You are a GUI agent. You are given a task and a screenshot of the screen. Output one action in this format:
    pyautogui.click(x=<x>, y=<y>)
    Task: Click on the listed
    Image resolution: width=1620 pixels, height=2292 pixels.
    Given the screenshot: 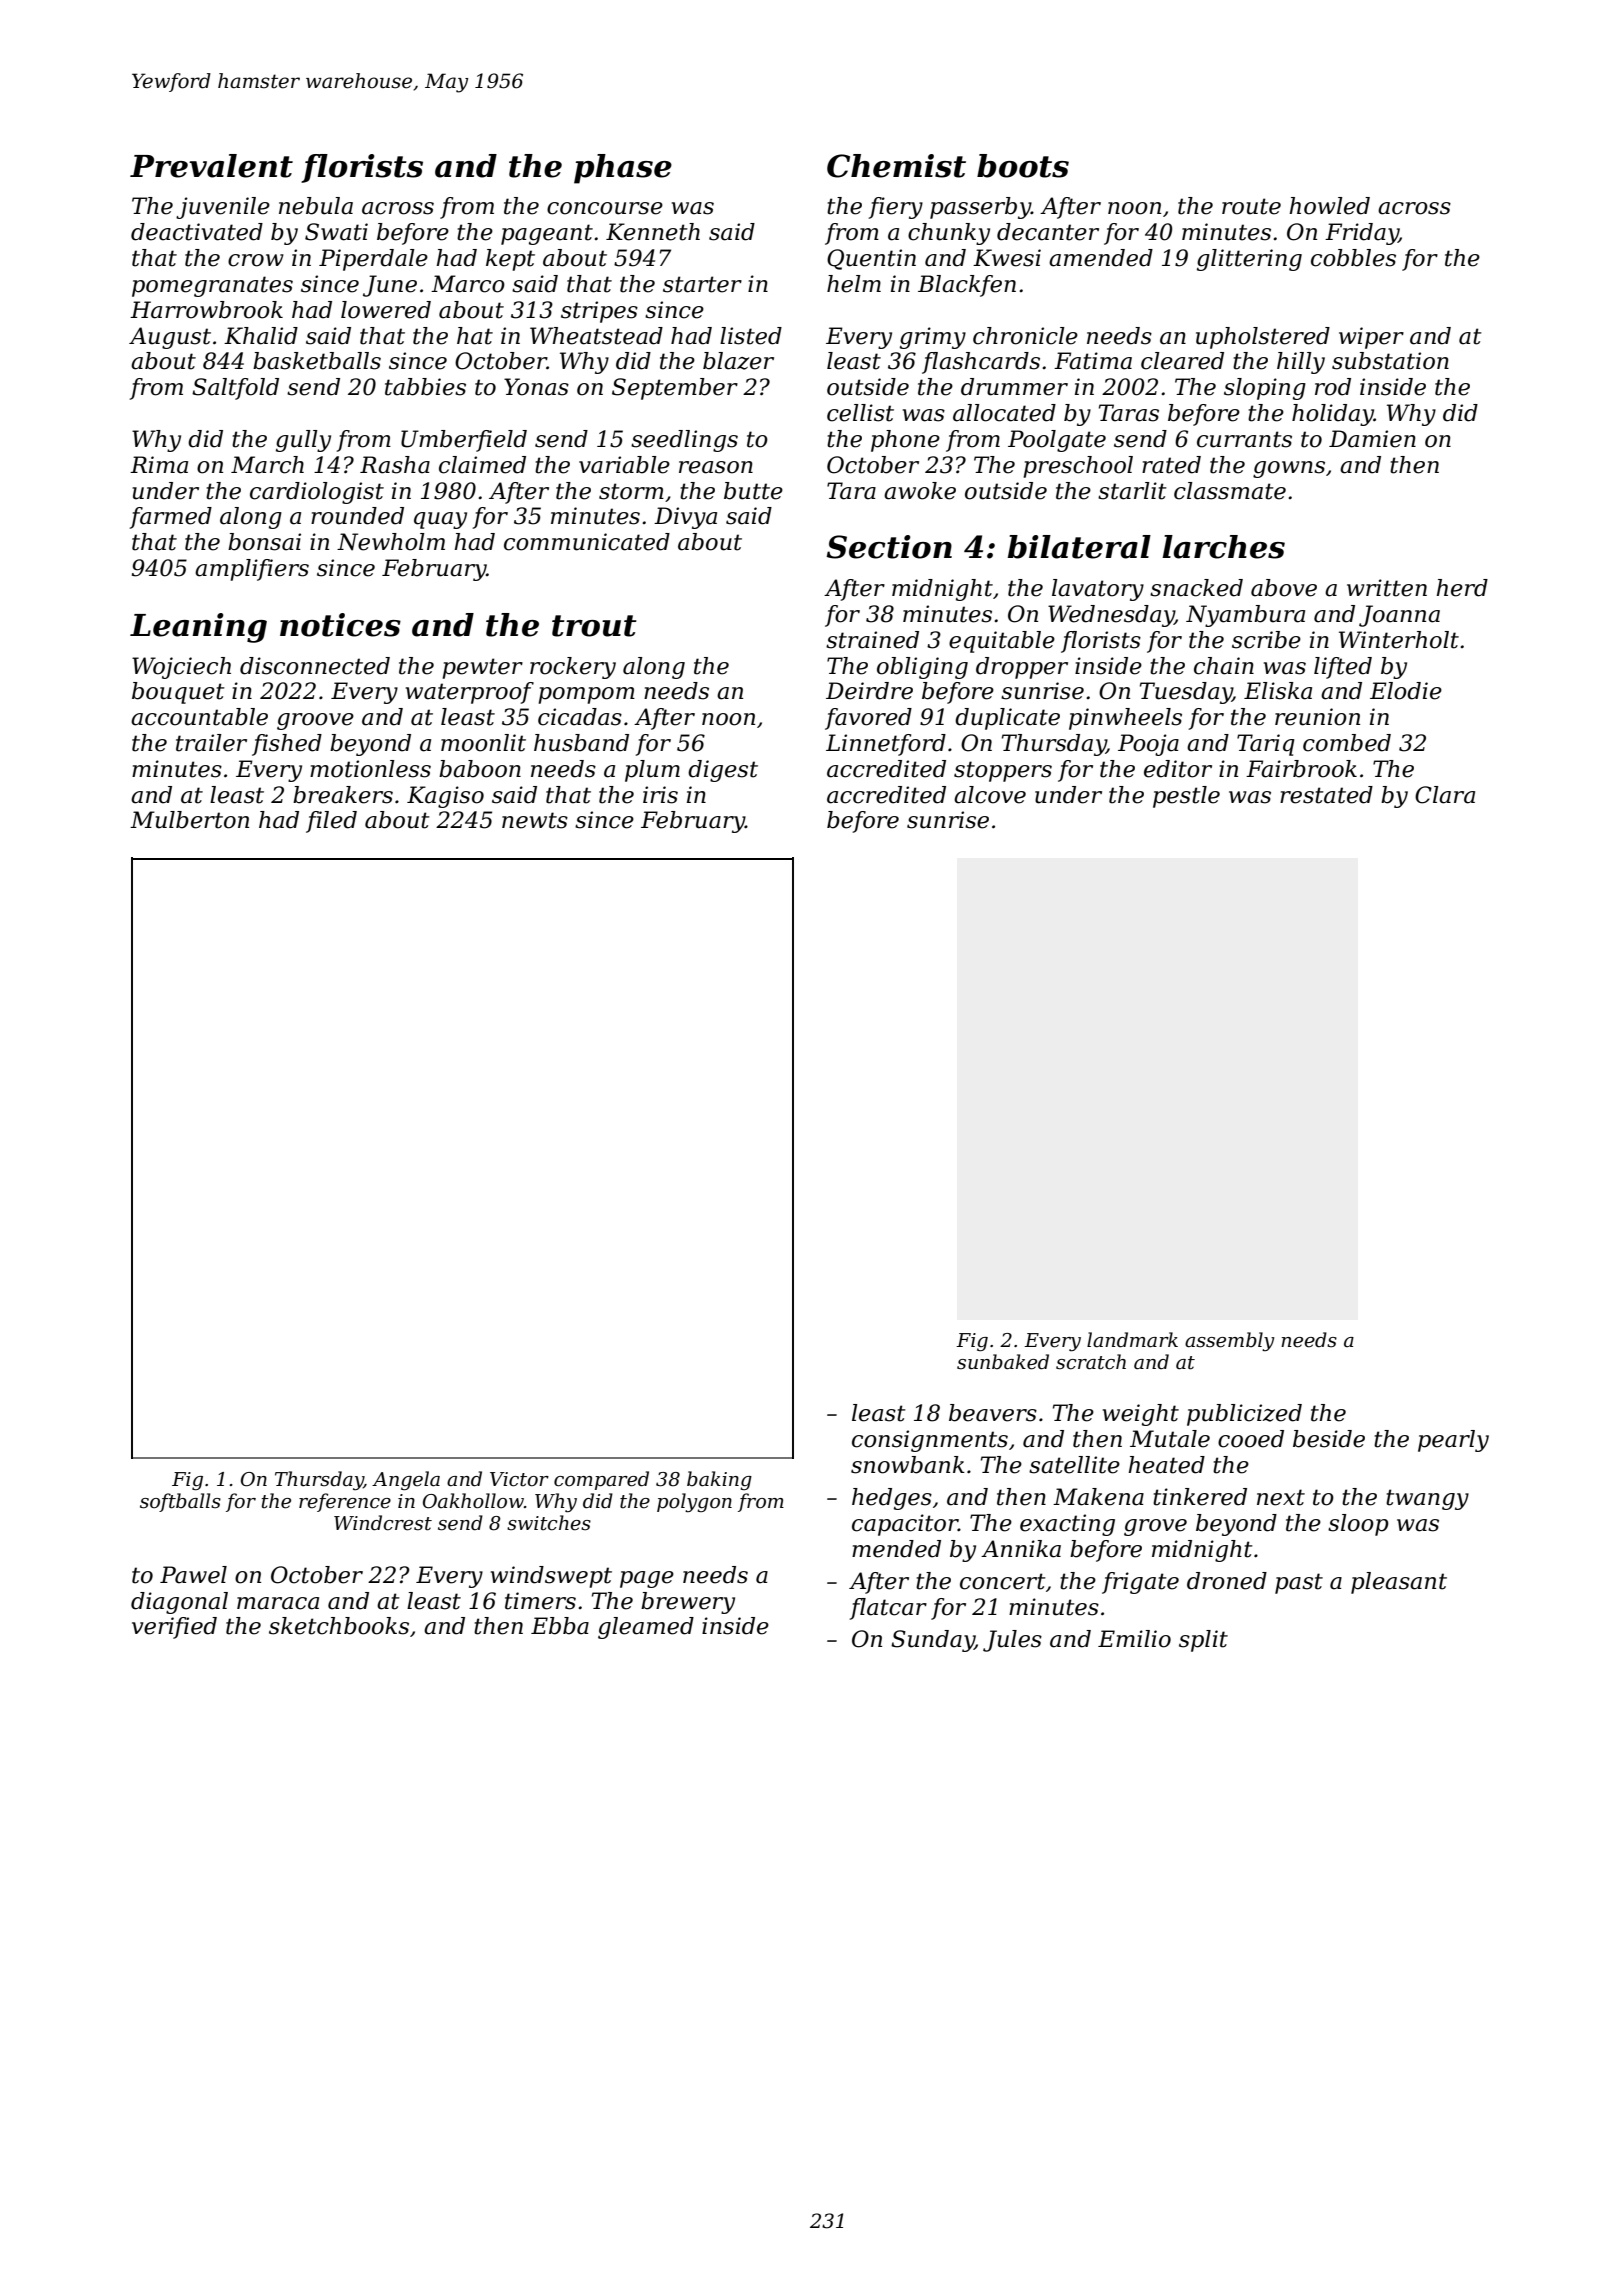 What is the action you would take?
    pyautogui.click(x=751, y=336)
